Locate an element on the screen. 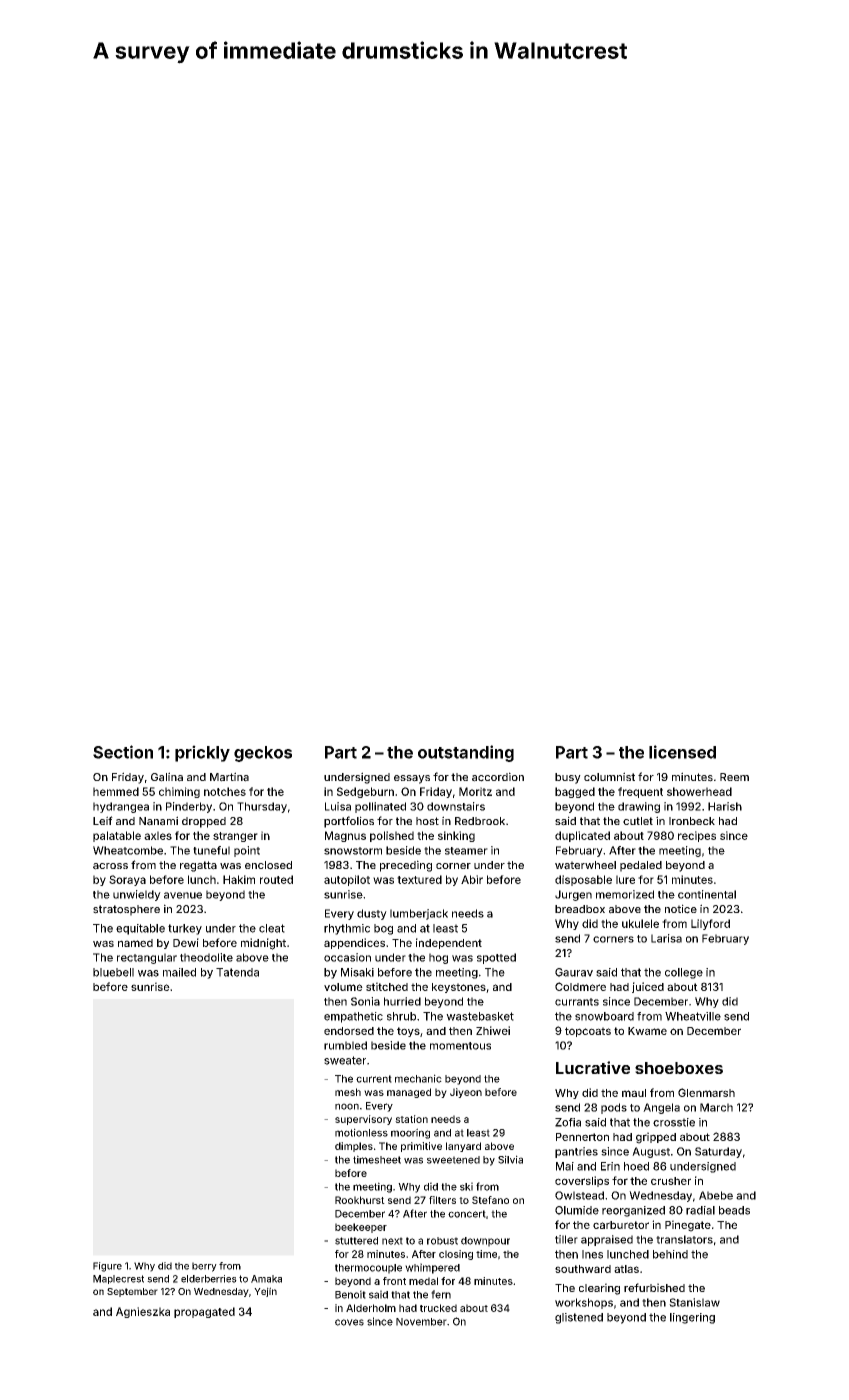  Pennerton is located at coordinates (582, 1137).
